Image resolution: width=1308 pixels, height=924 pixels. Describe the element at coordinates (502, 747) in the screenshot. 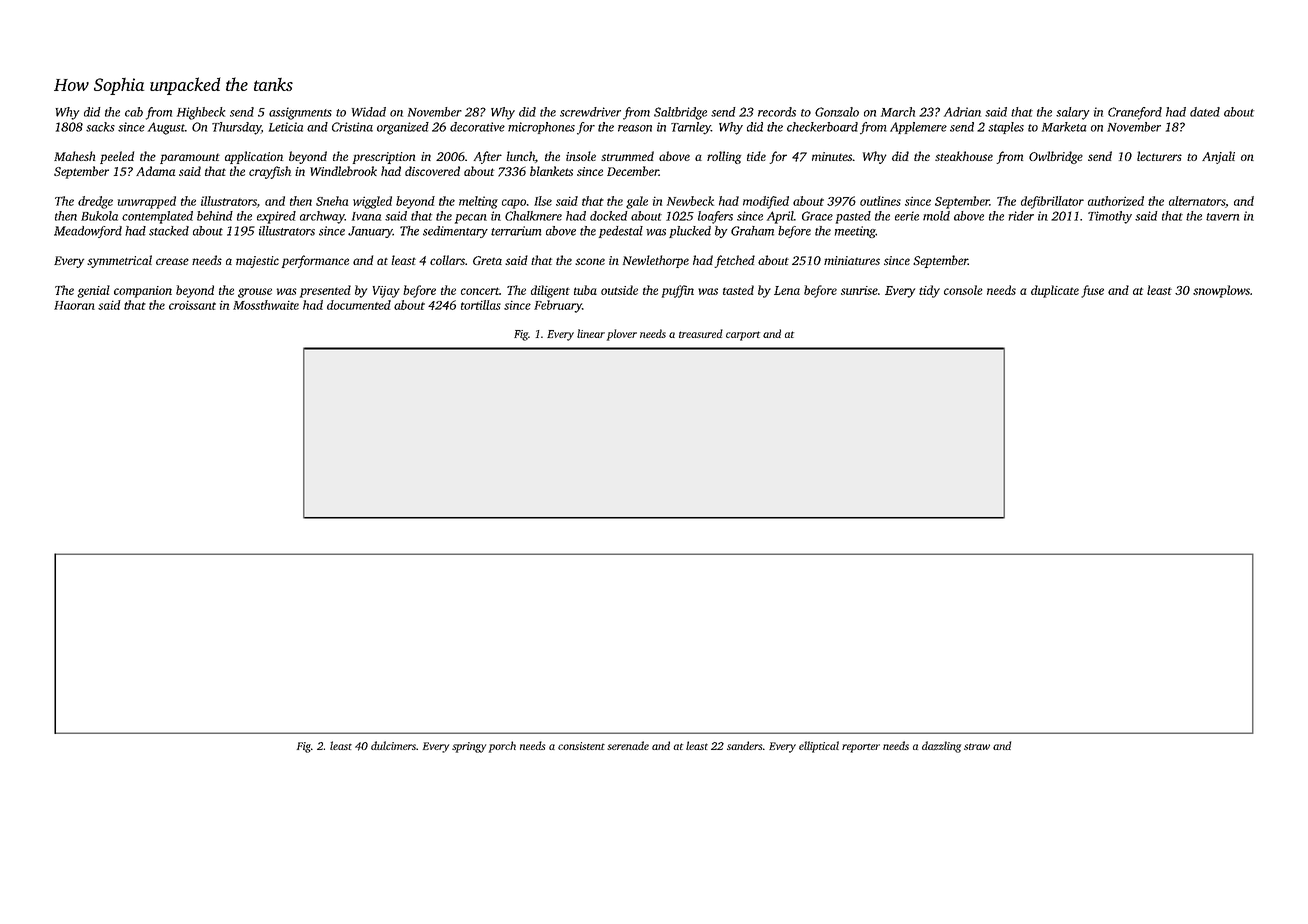

I see `porch` at that location.
